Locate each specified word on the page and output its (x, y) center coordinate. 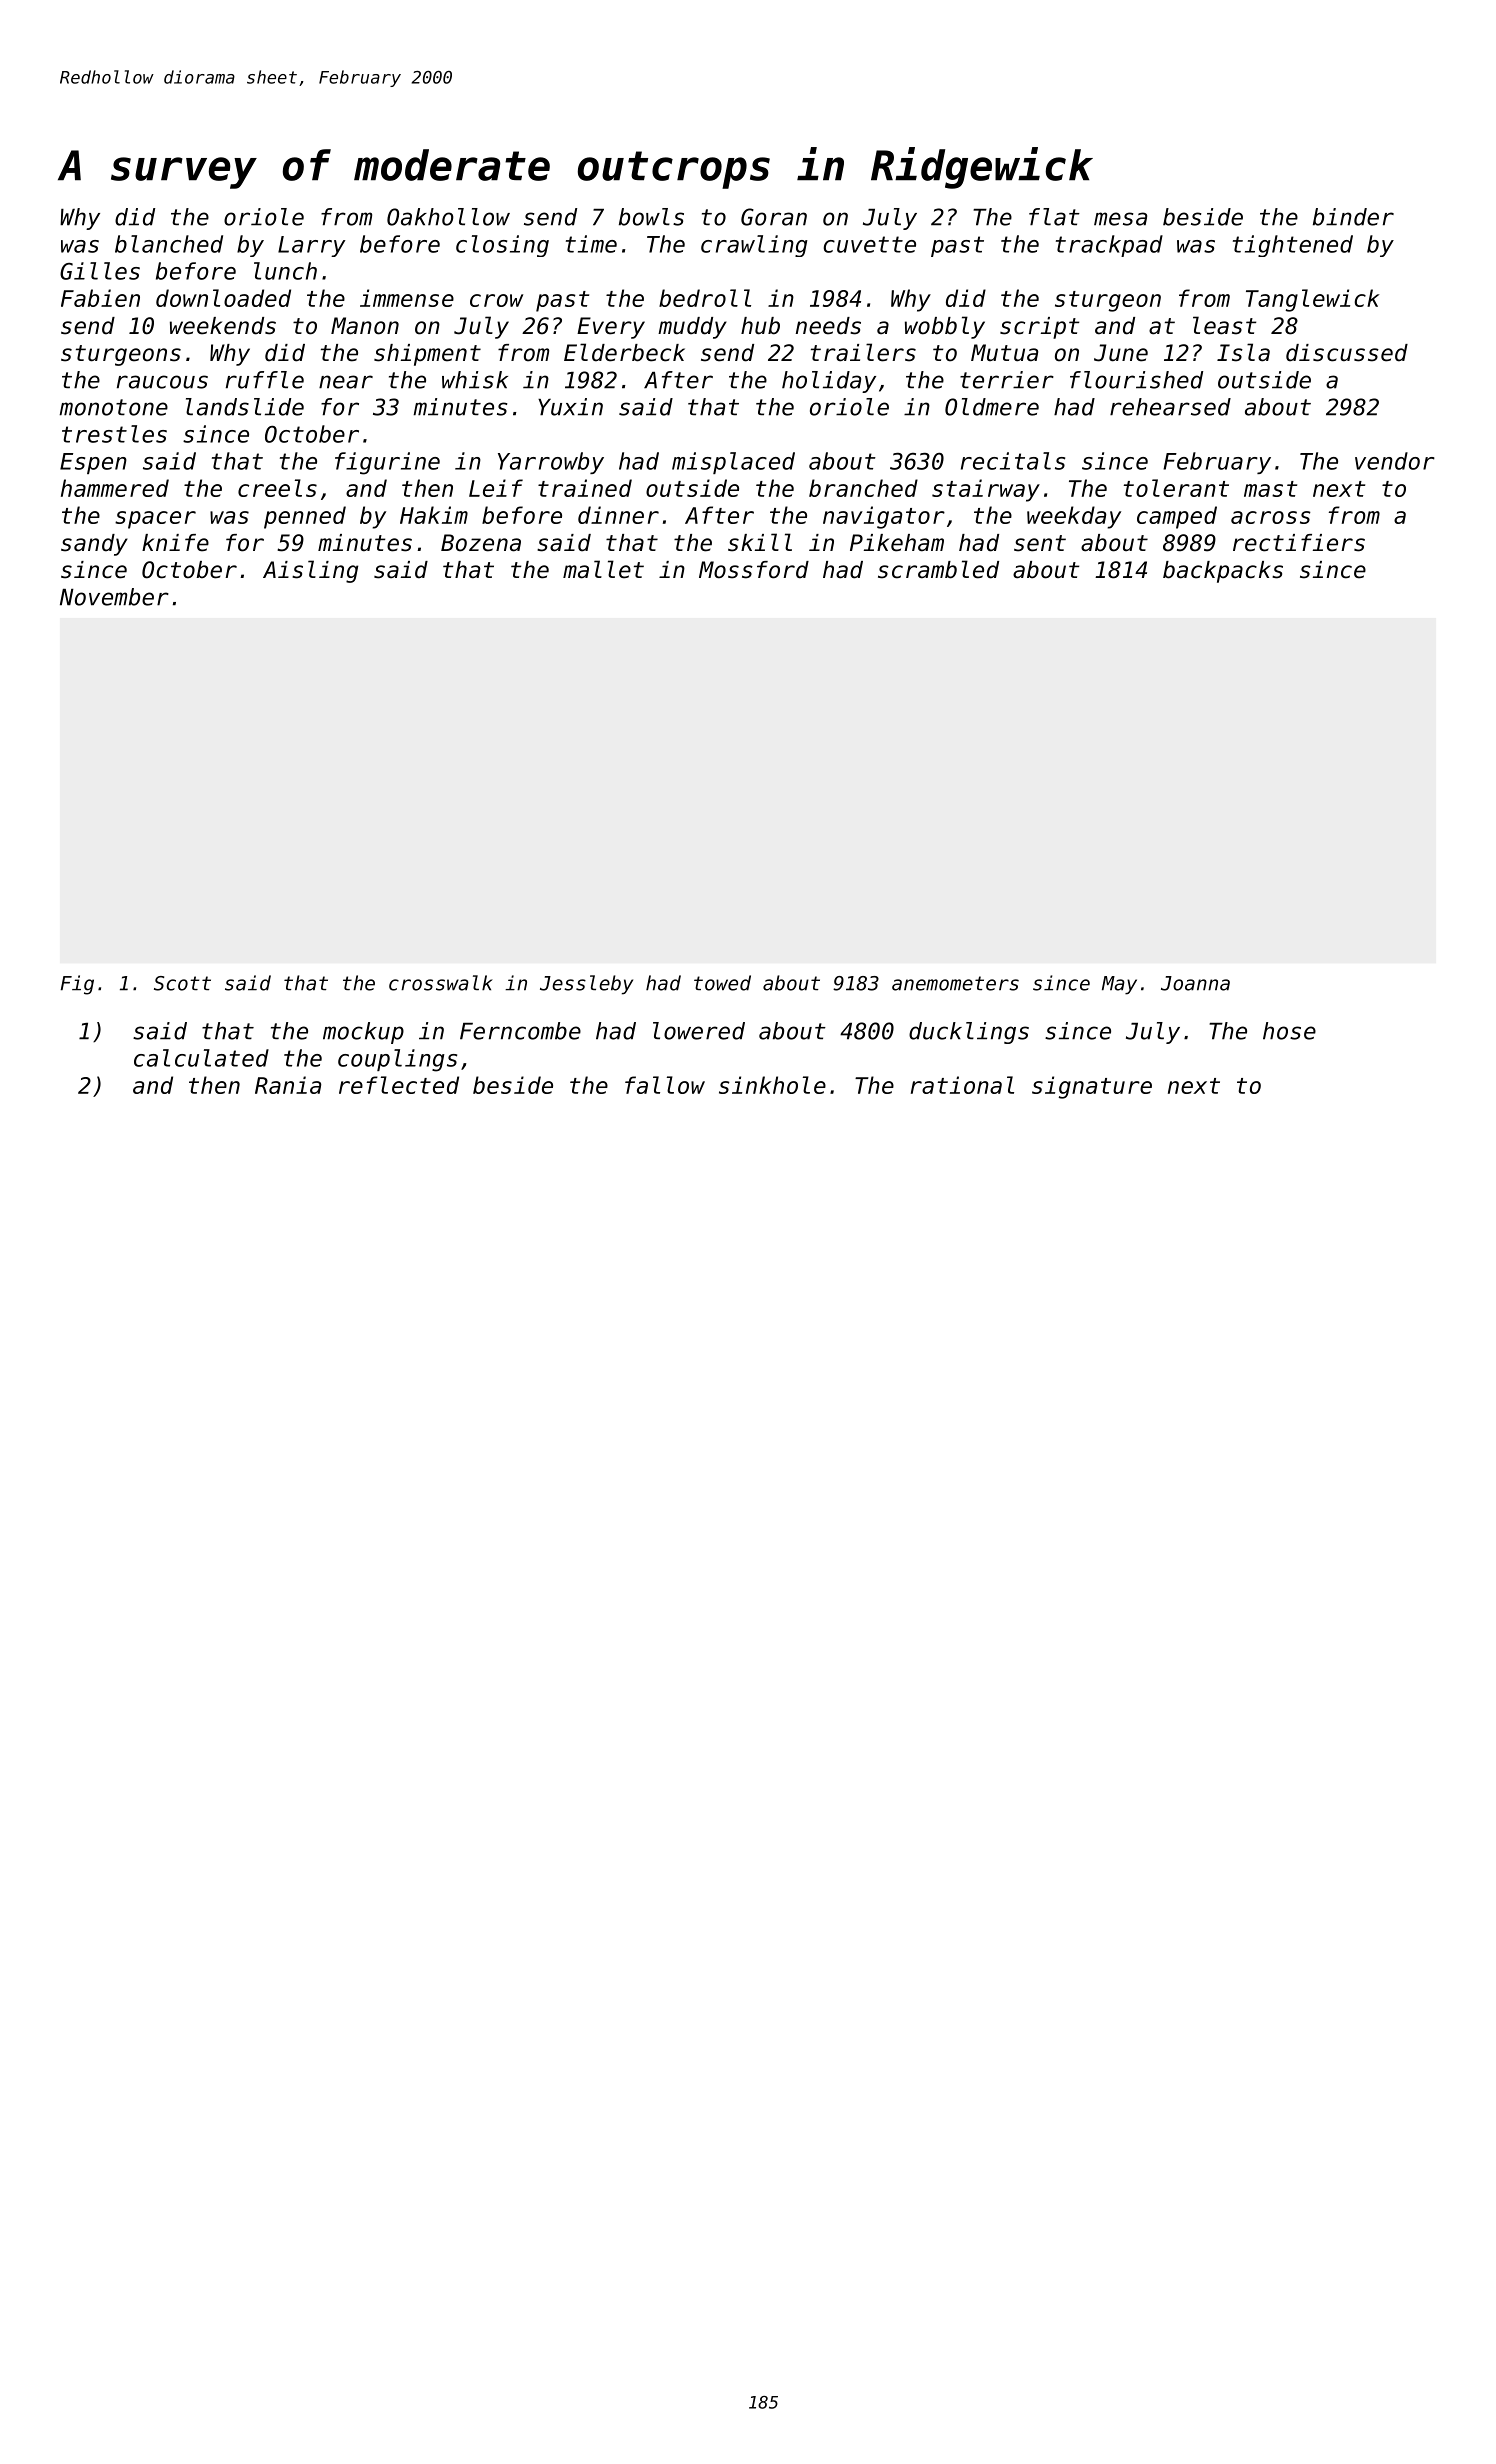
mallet (603, 569)
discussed (1347, 353)
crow (496, 300)
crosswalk (441, 983)
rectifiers (1299, 543)
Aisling (310, 571)
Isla (1243, 352)
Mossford (754, 570)
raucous (162, 382)
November (114, 597)
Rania (288, 1085)
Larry (311, 246)
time (591, 244)
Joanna (1195, 983)
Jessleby (586, 985)
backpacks (1223, 572)
